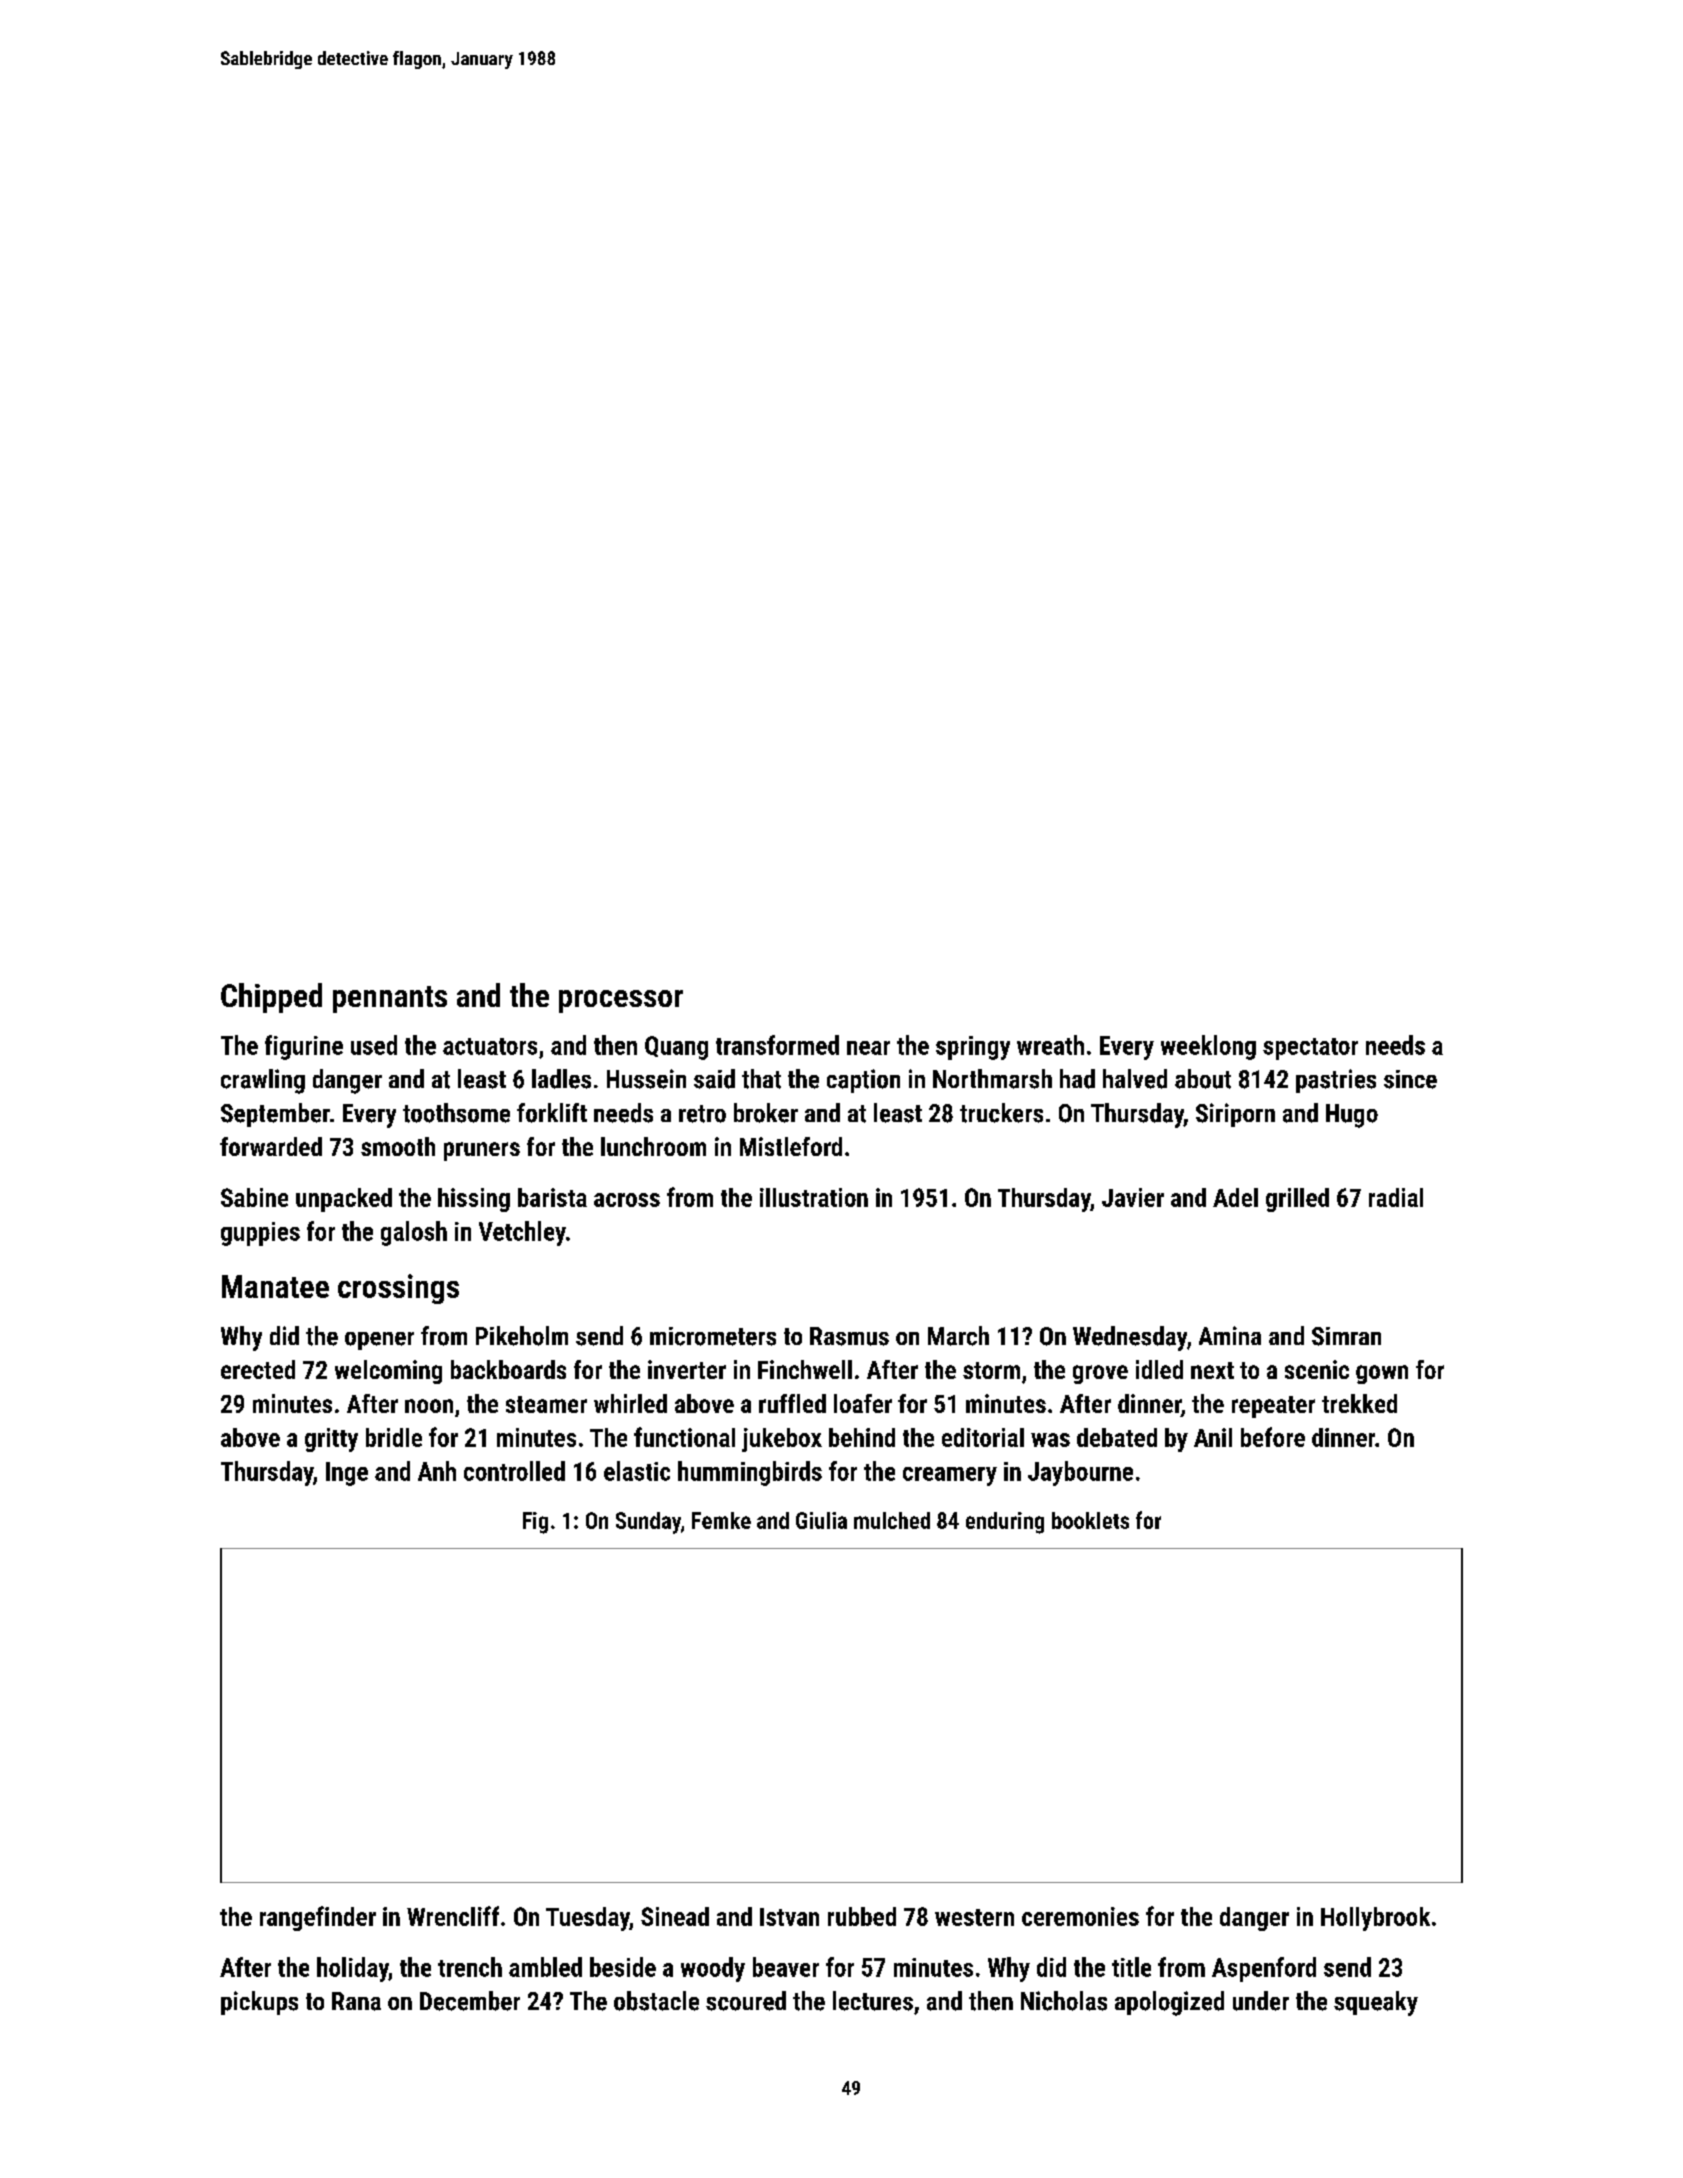  I want to click on Wrencliff, so click(453, 1916).
